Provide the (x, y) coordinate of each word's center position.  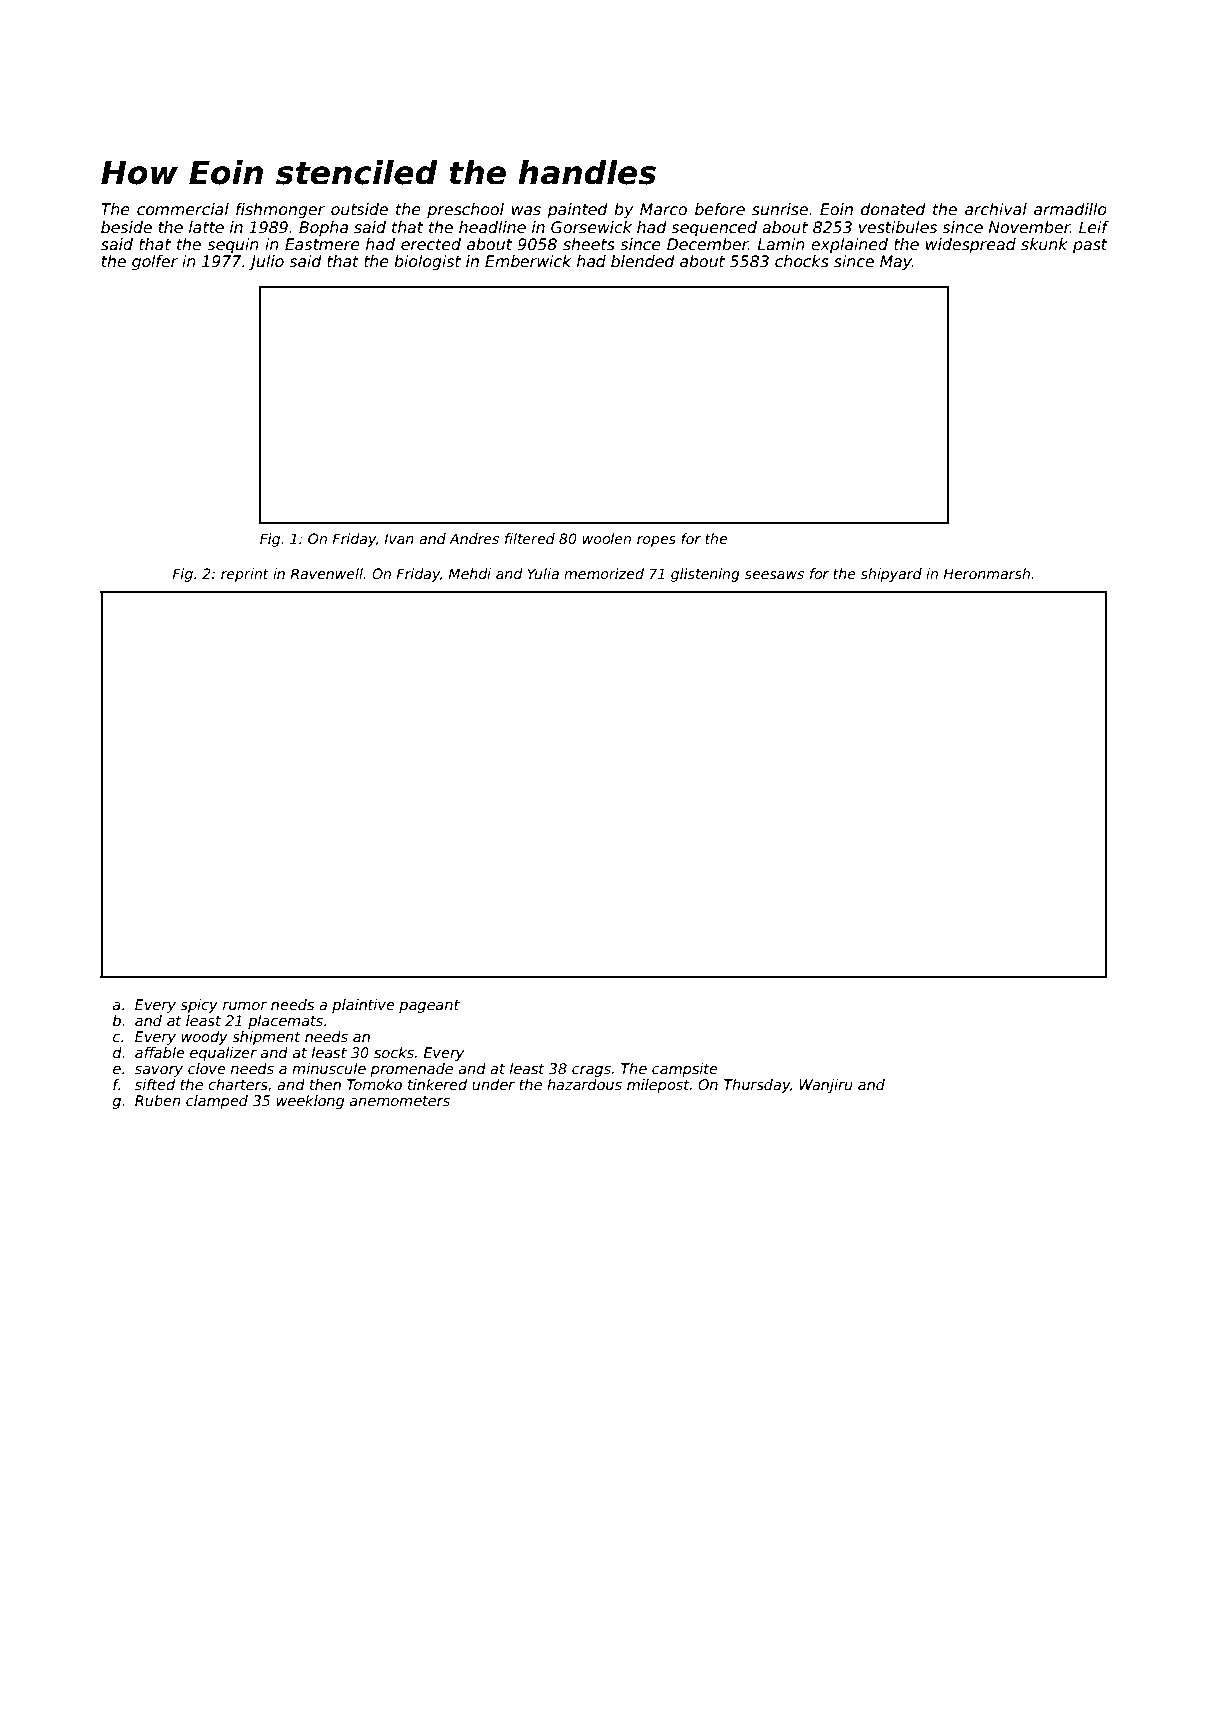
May (896, 262)
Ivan (399, 538)
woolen (607, 538)
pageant (429, 1006)
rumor (245, 1006)
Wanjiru (826, 1086)
